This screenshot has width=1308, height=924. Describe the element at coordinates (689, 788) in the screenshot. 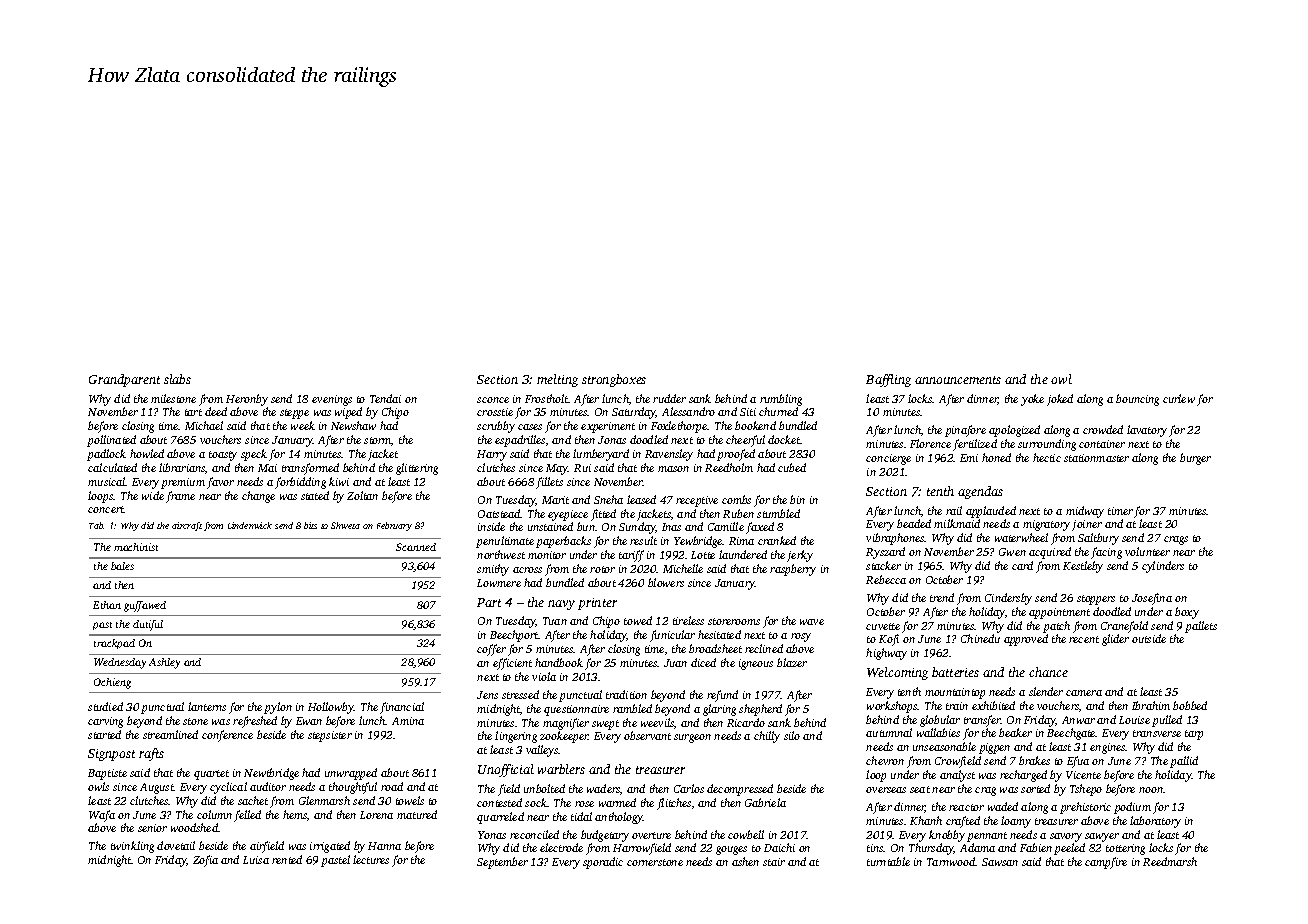

I see `Carlos` at that location.
